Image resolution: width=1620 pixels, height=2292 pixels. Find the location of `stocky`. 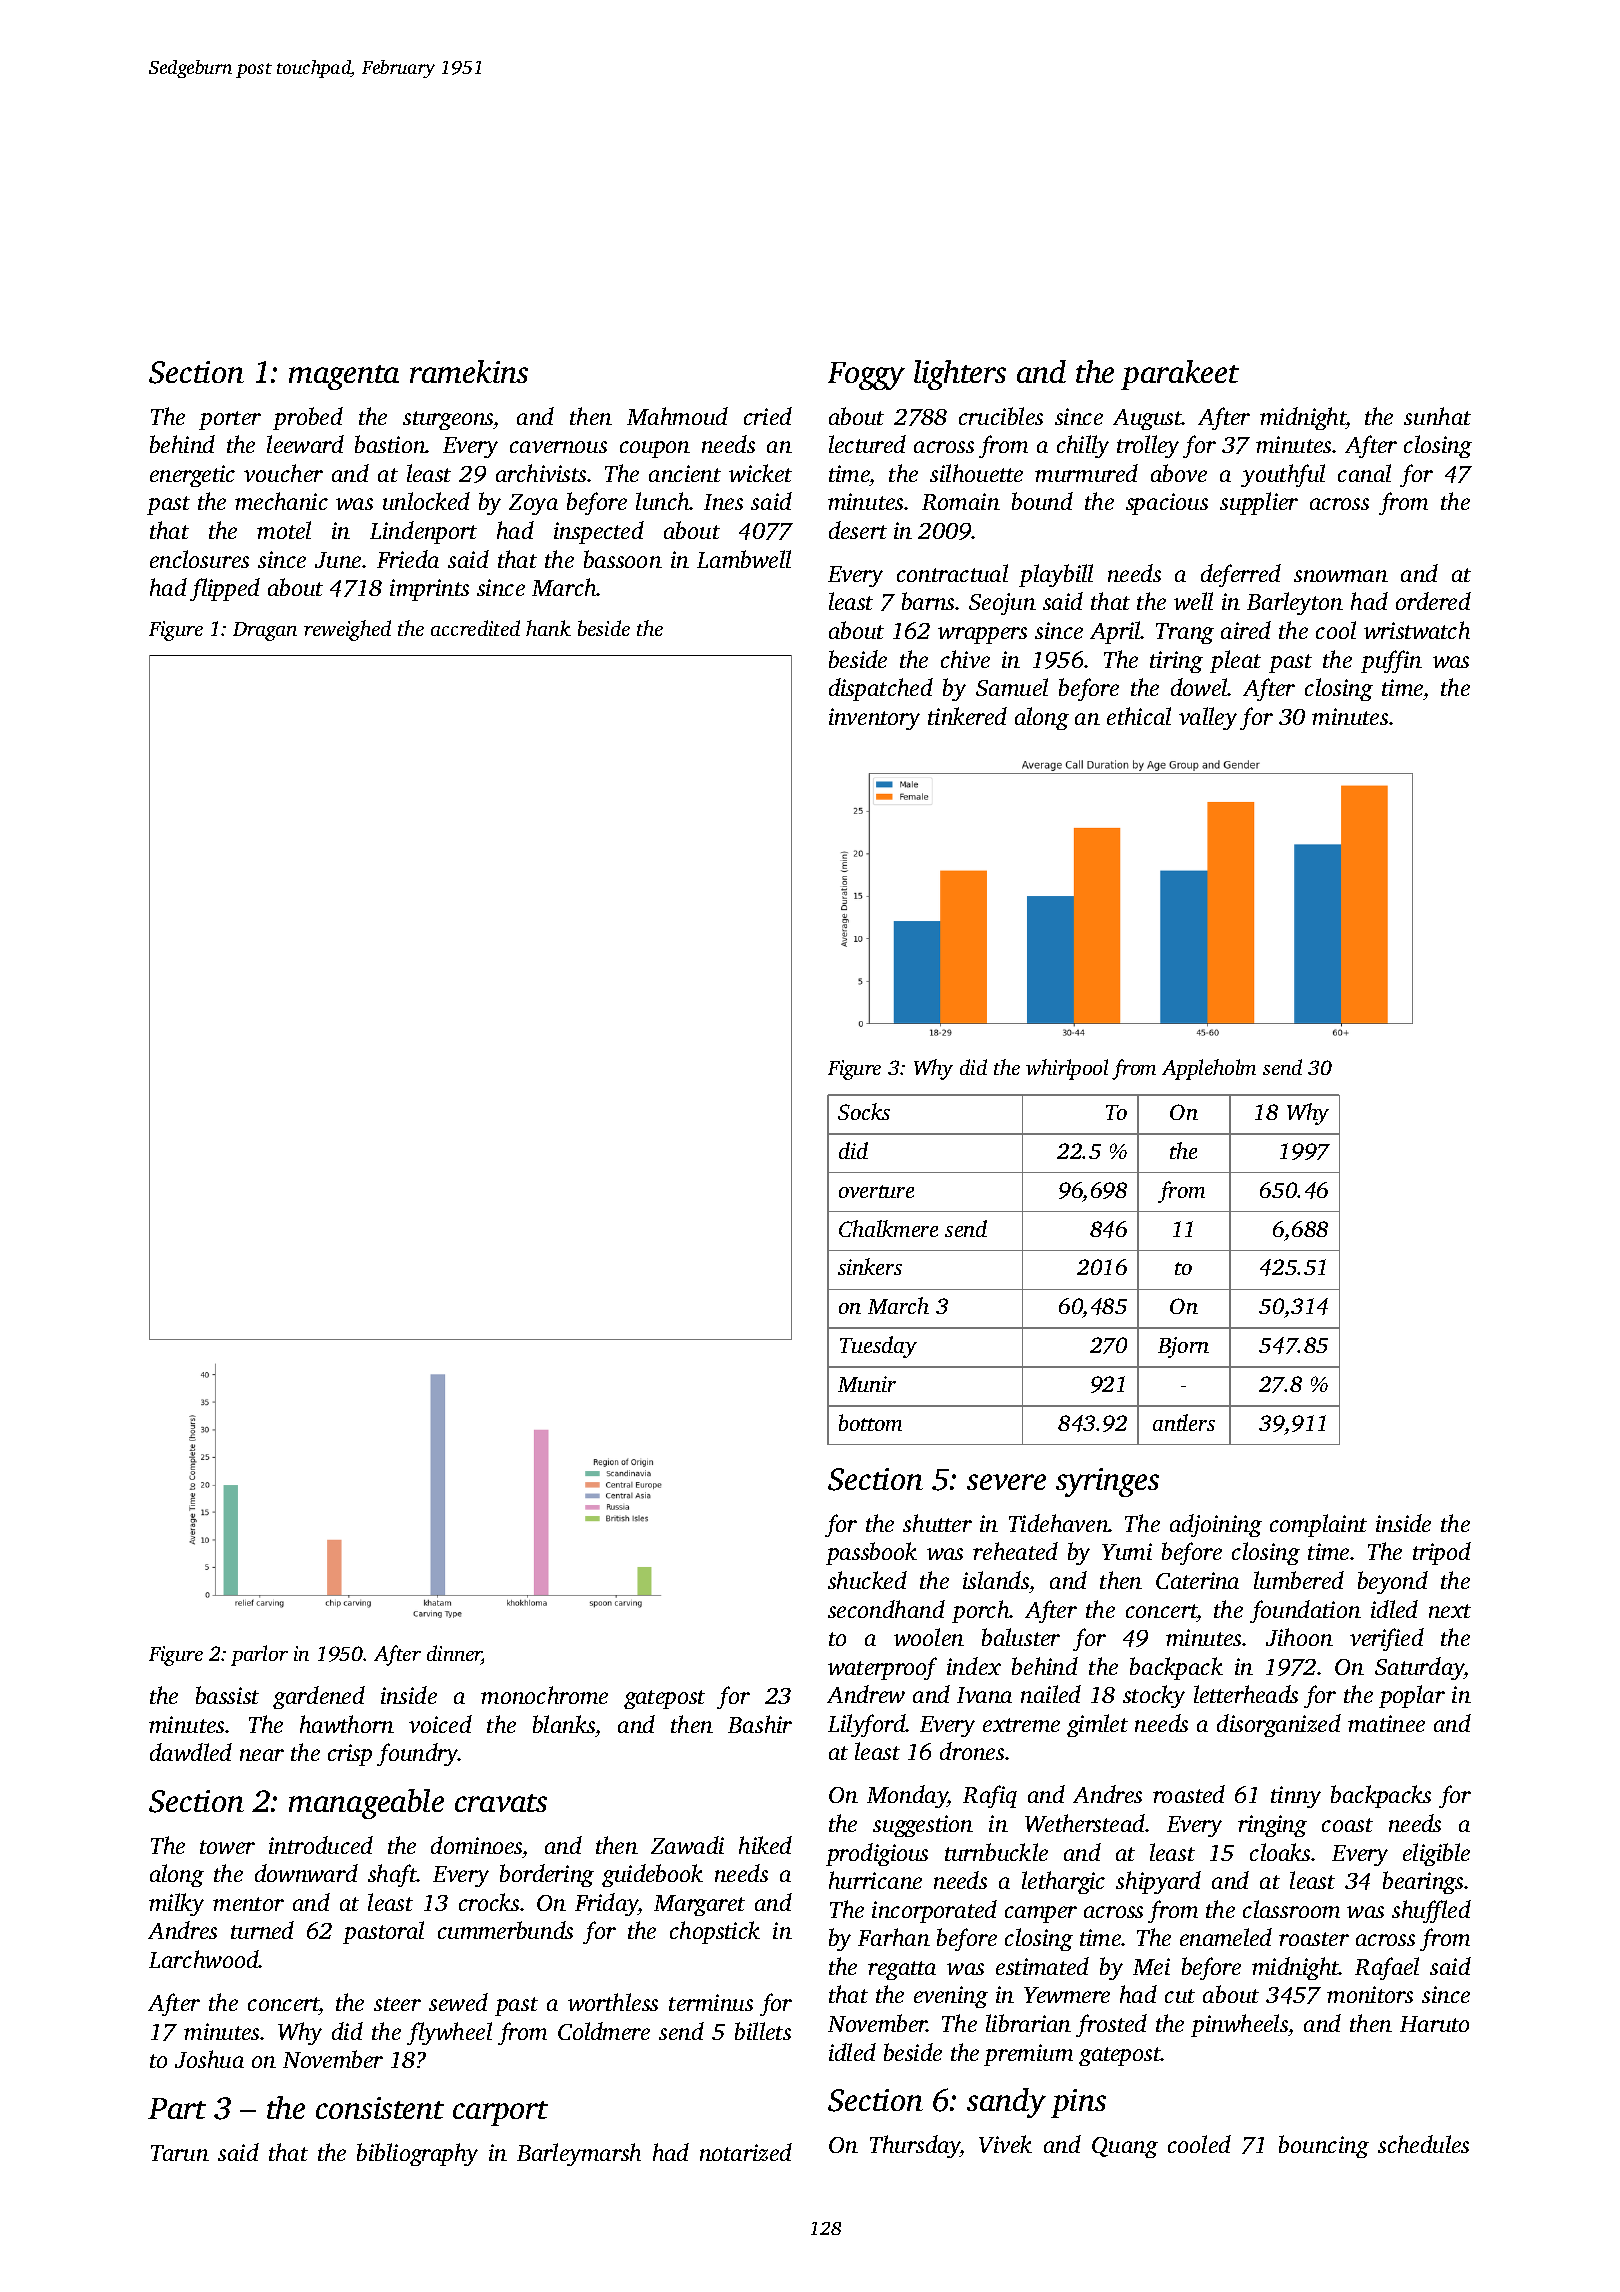

stocky is located at coordinates (1154, 1696).
